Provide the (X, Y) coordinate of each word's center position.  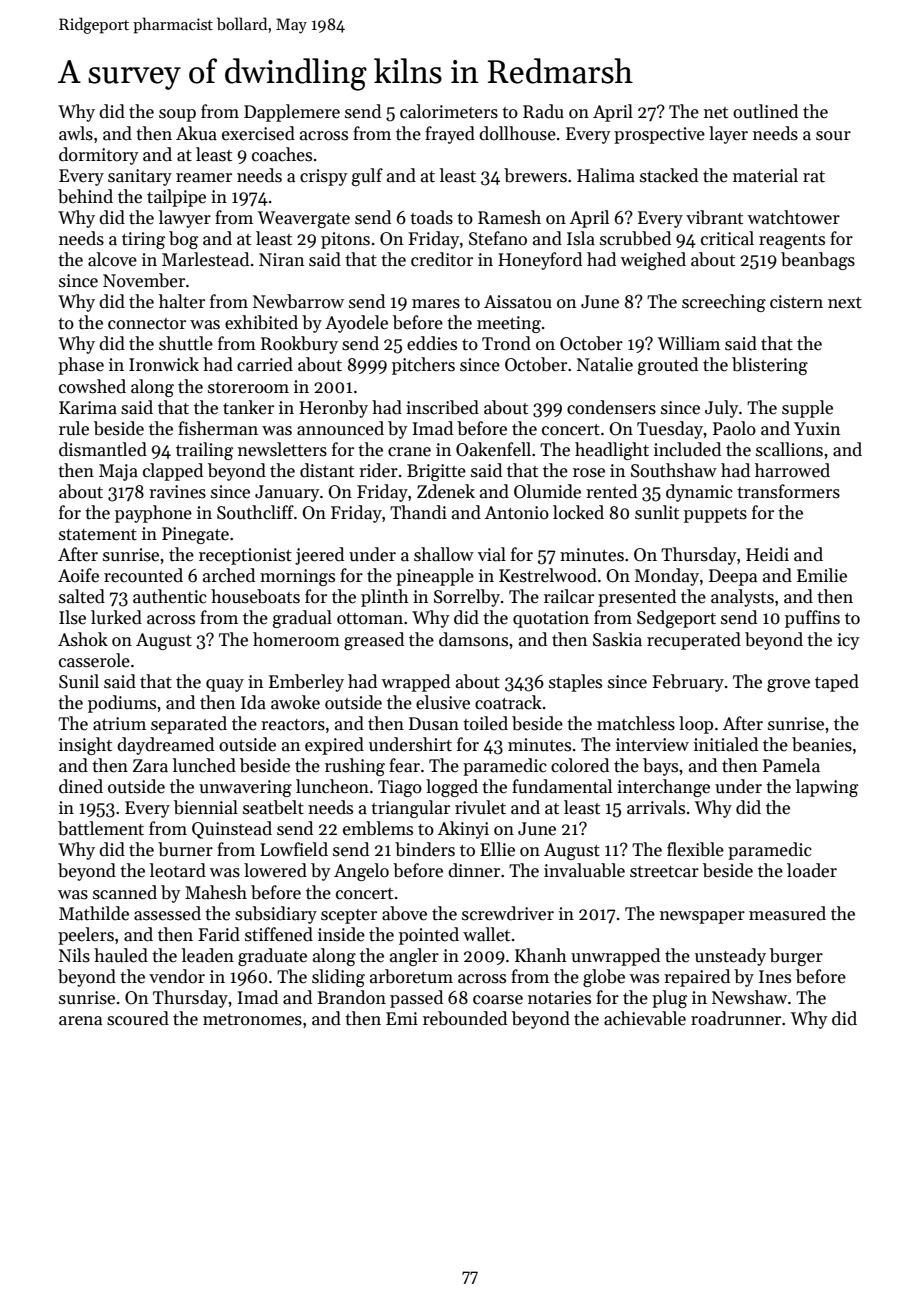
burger (796, 957)
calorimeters (449, 111)
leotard (178, 870)
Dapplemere (292, 113)
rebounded (465, 1018)
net (716, 113)
